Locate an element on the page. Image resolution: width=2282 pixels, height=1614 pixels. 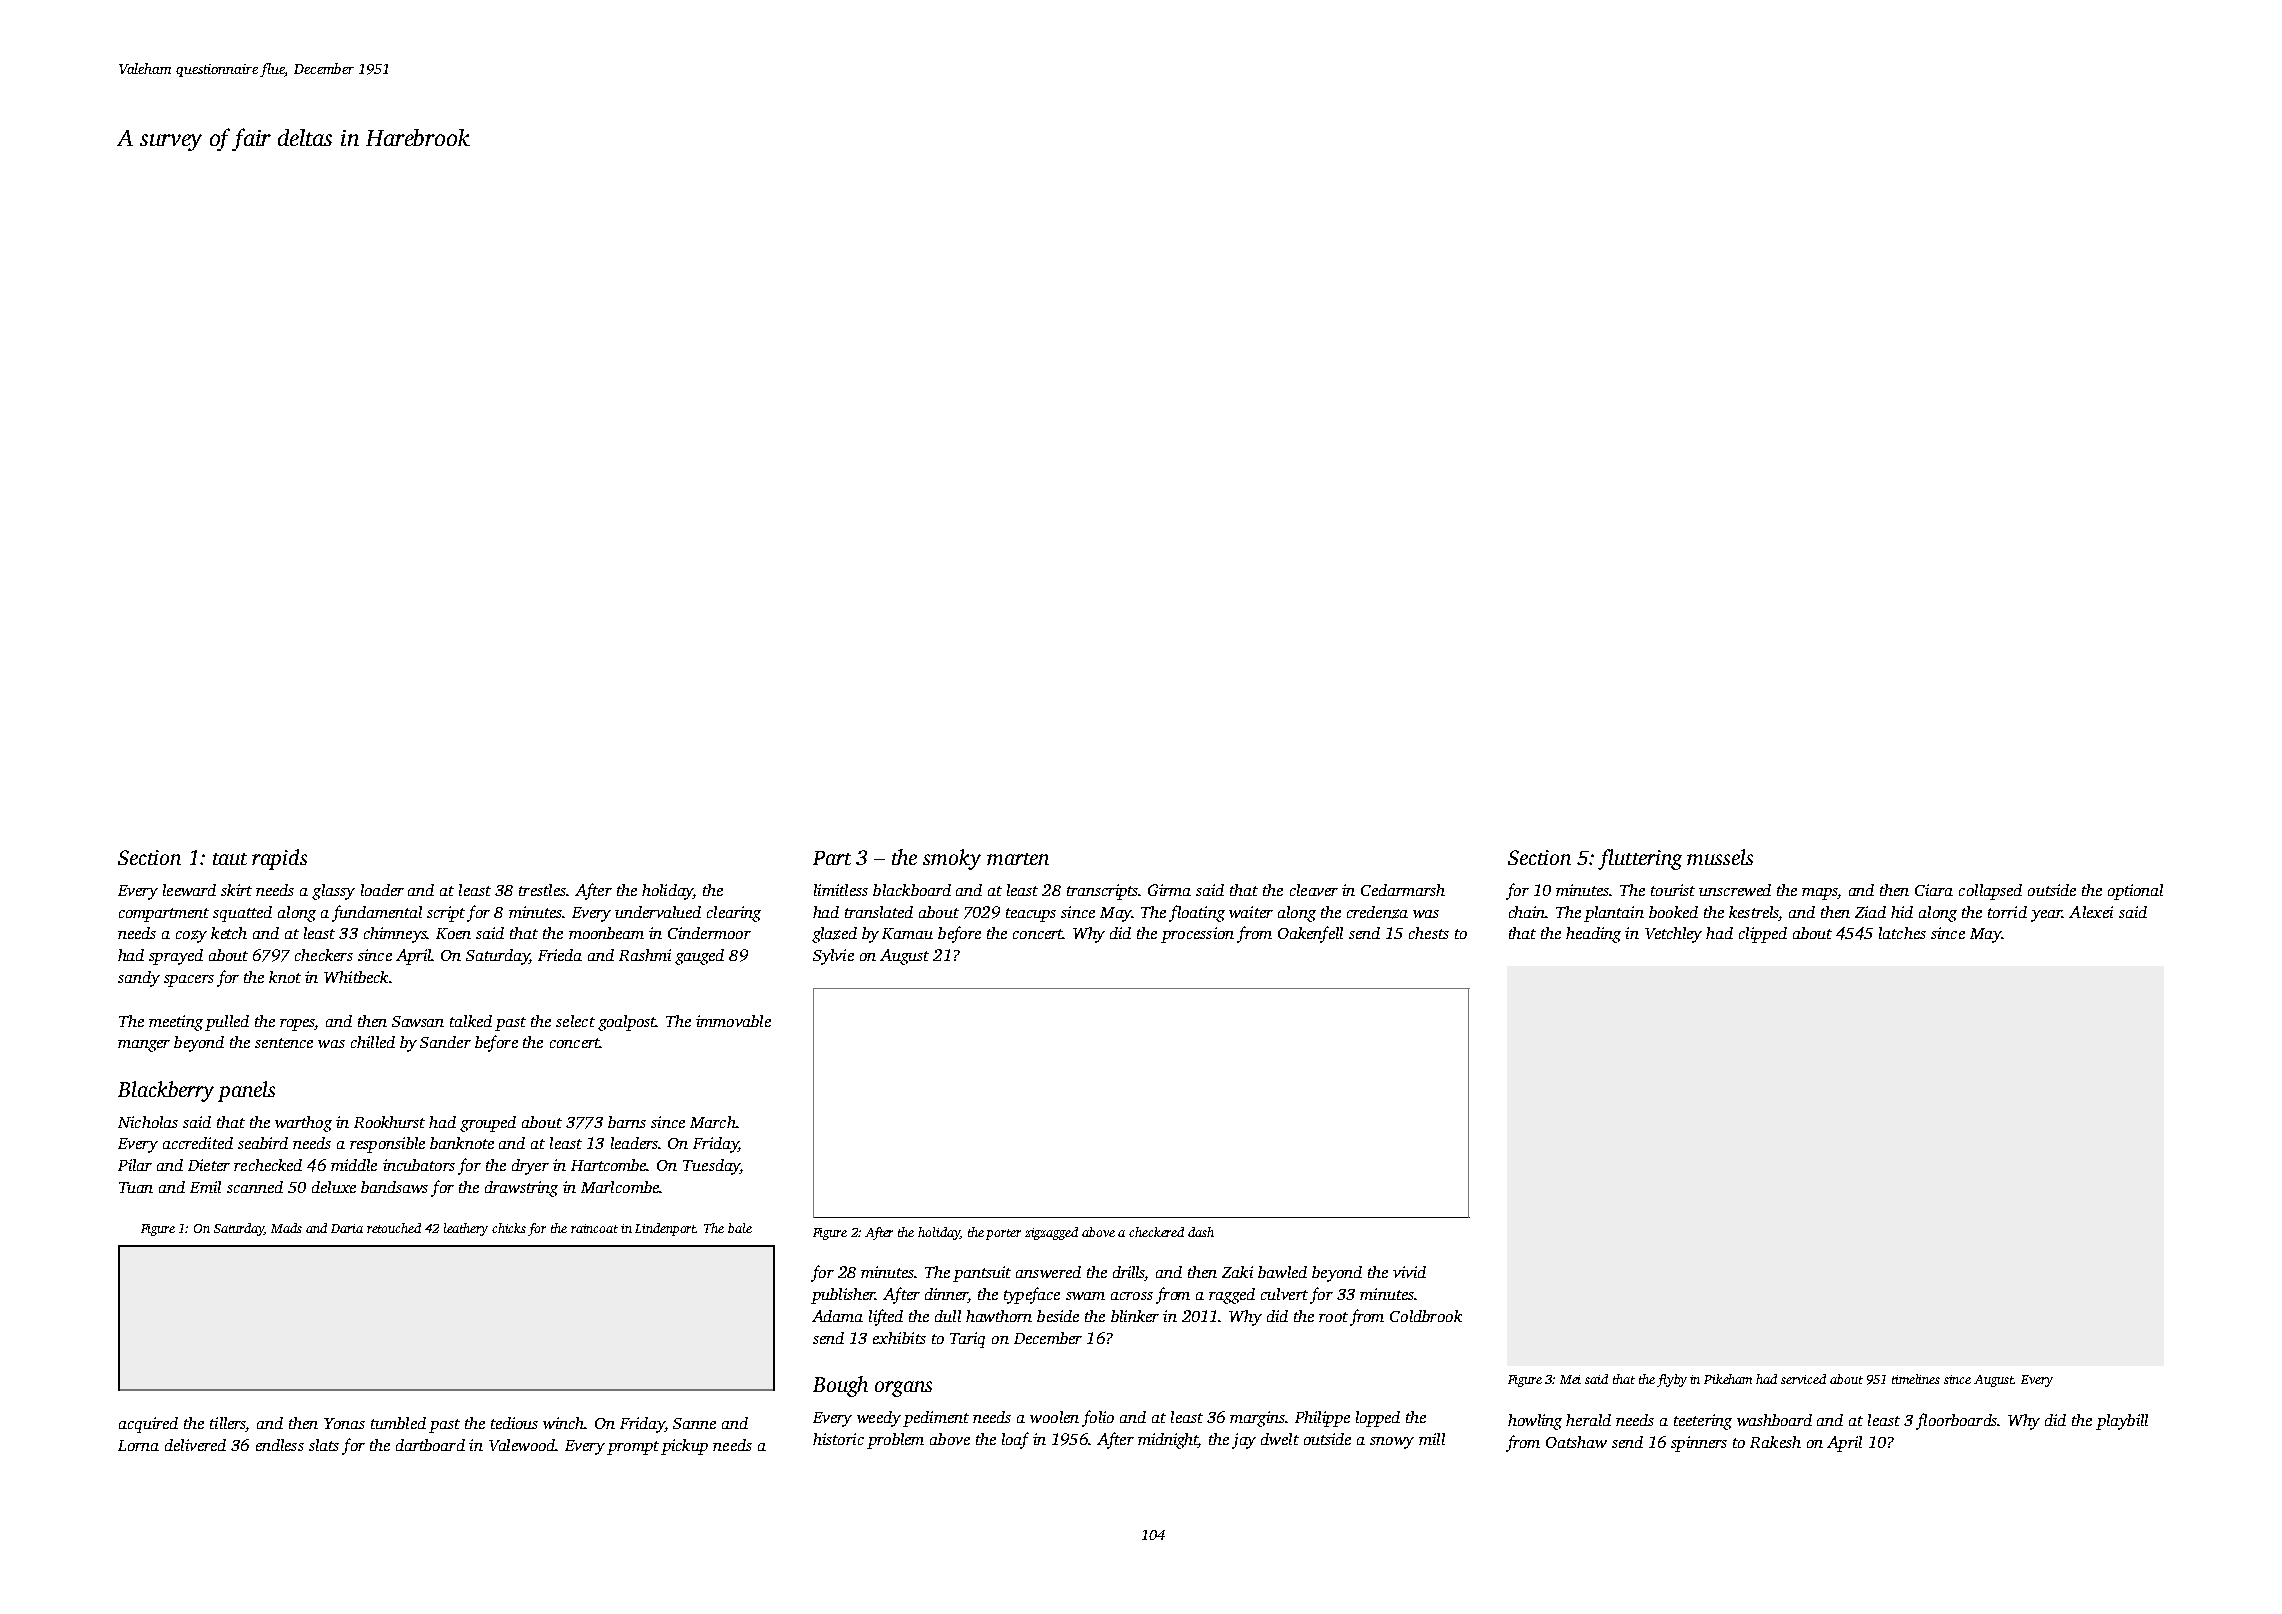
porter is located at coordinates (1003, 1234).
